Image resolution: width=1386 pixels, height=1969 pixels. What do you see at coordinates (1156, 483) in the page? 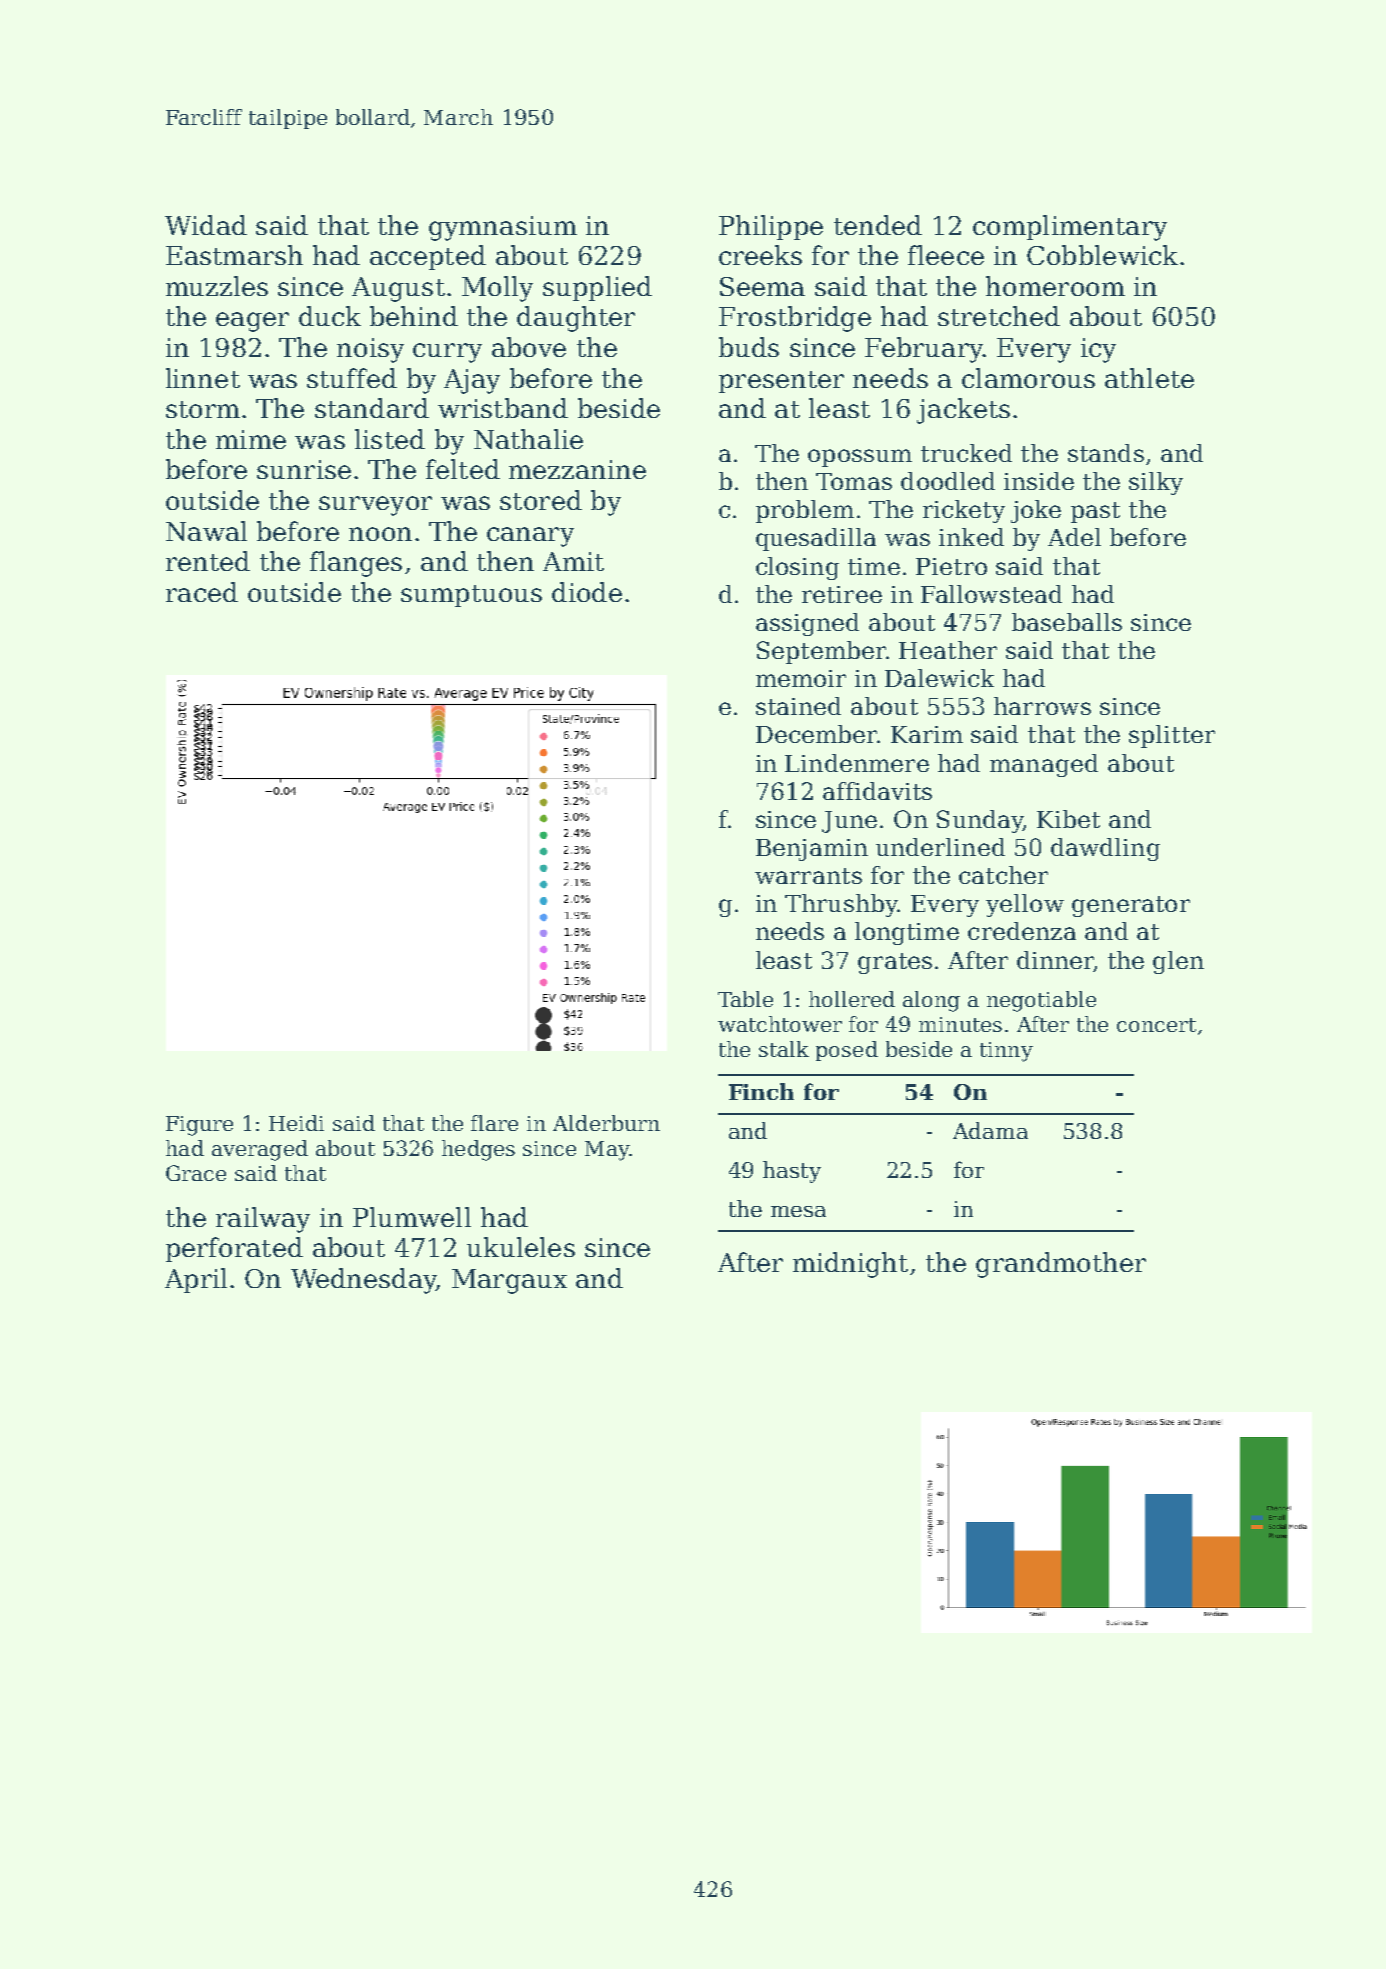
I see `silky` at bounding box center [1156, 483].
